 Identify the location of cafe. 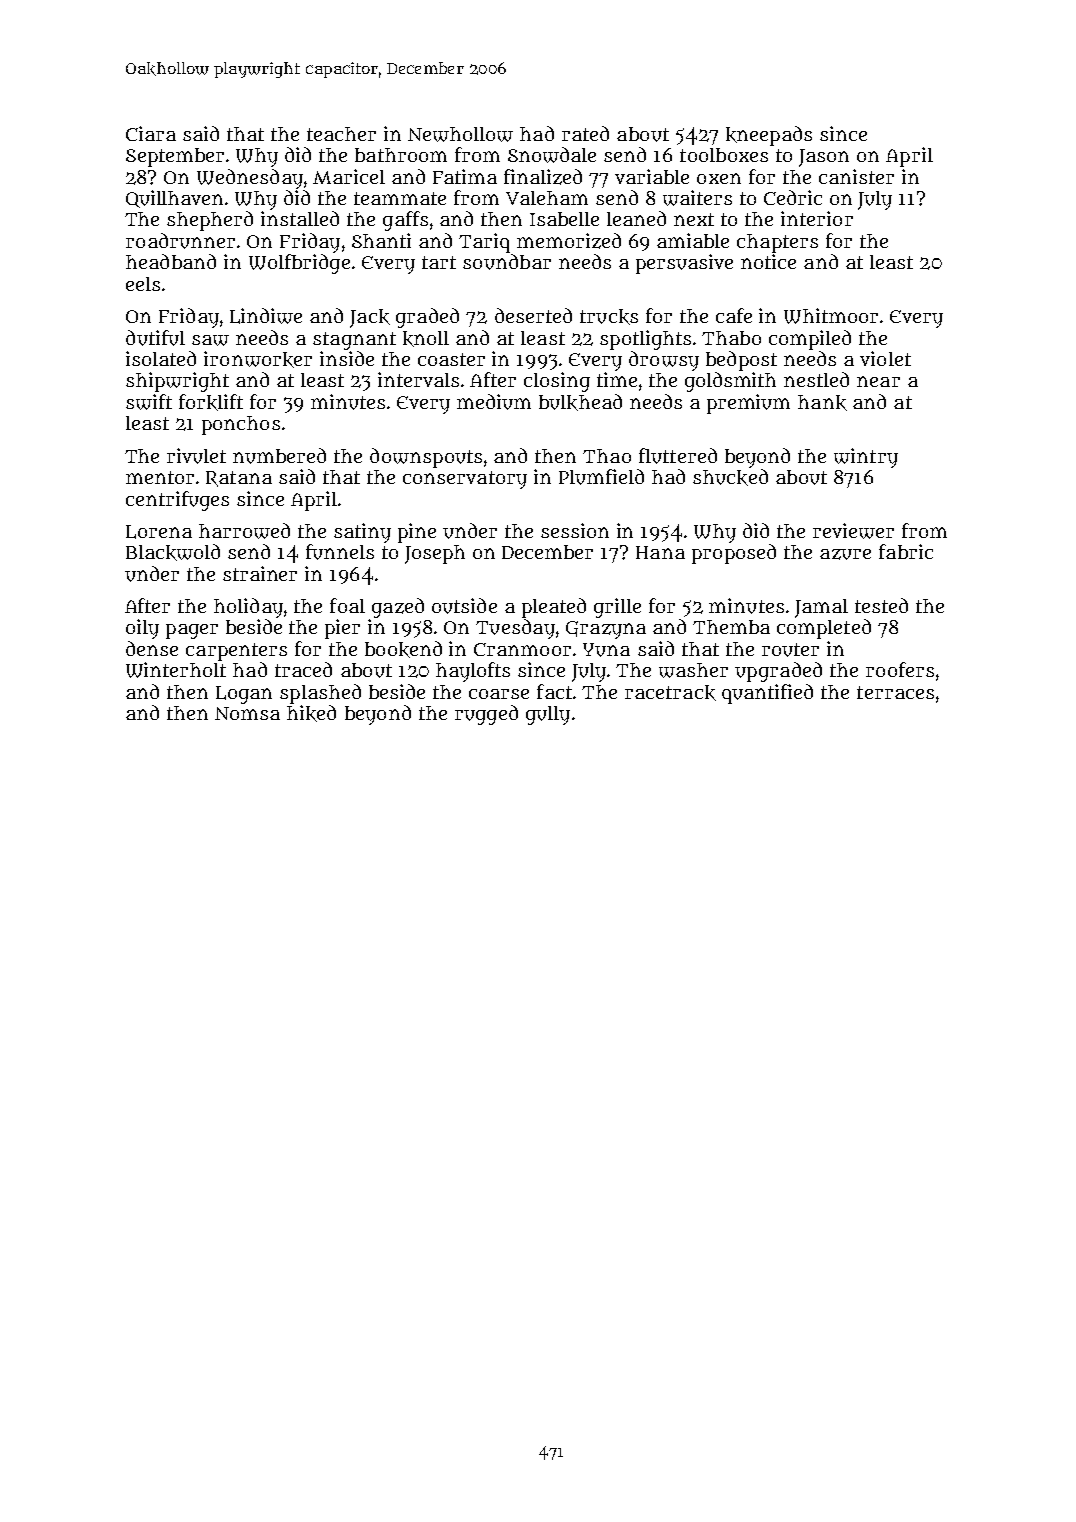
(734, 315).
